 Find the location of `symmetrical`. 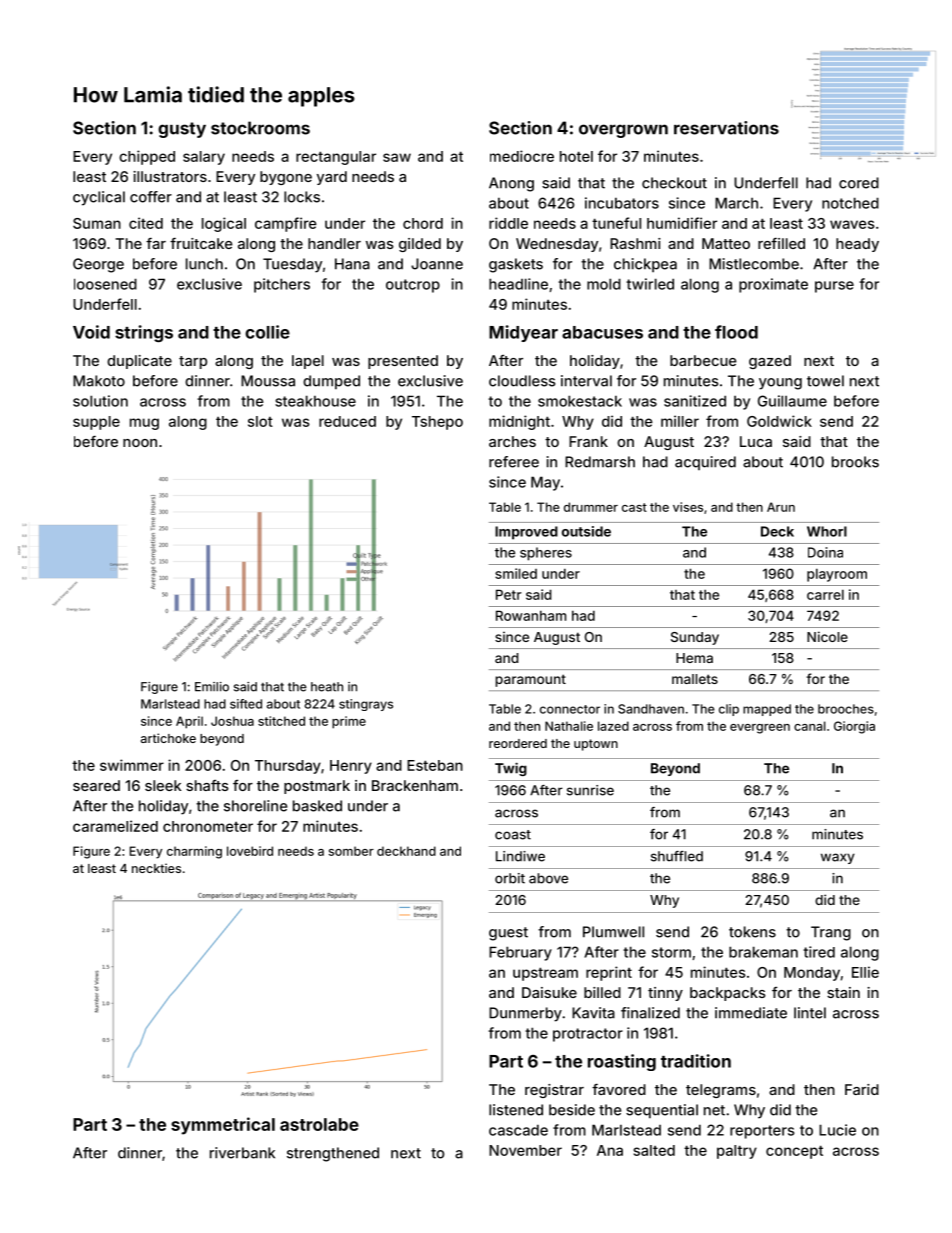

symmetrical is located at coordinates (223, 1126).
